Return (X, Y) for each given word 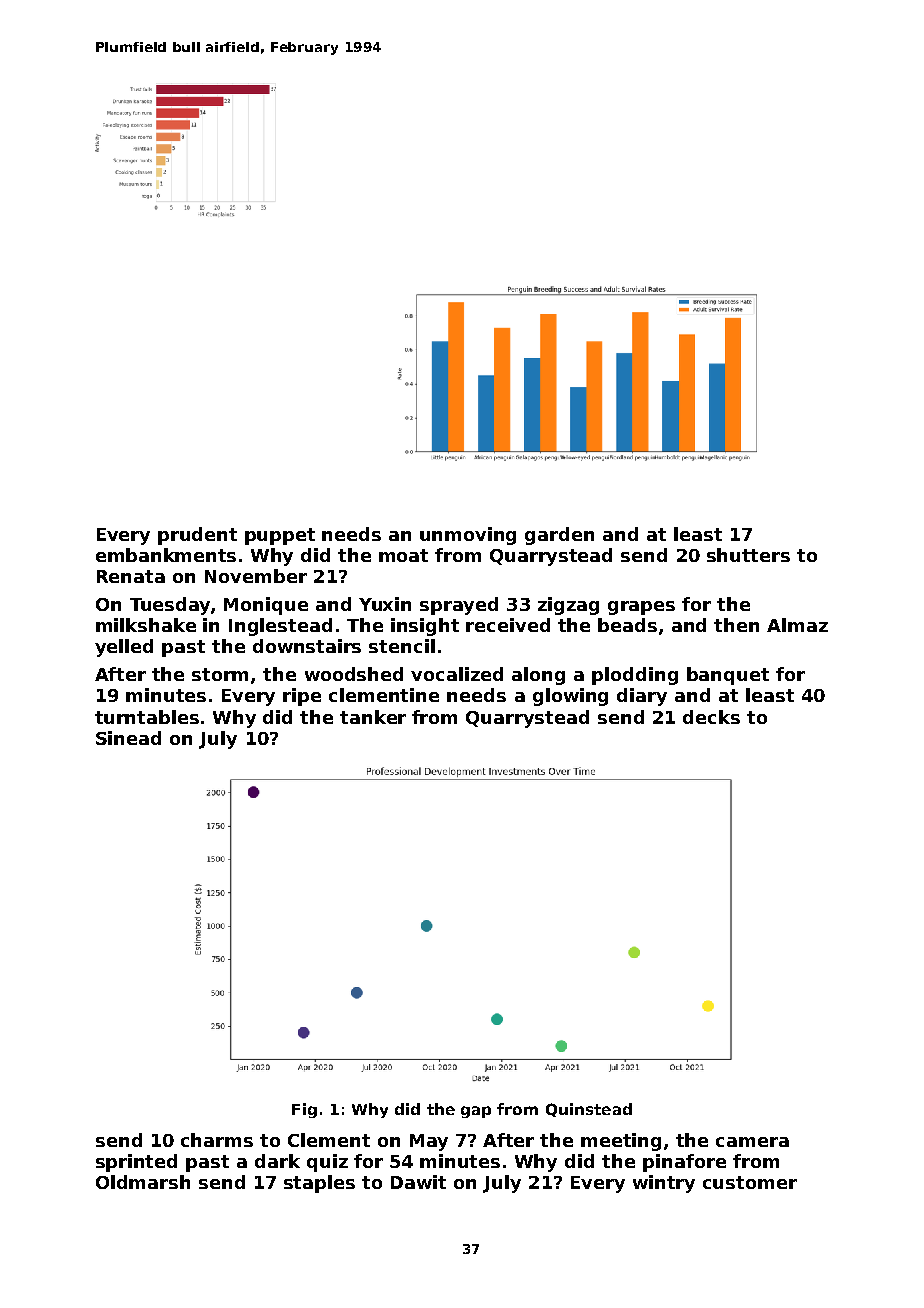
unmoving (468, 536)
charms (217, 1140)
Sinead (128, 738)
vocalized (457, 674)
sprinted (136, 1163)
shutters (748, 555)
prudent (197, 536)
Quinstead (589, 1110)
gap (476, 1112)
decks (711, 717)
